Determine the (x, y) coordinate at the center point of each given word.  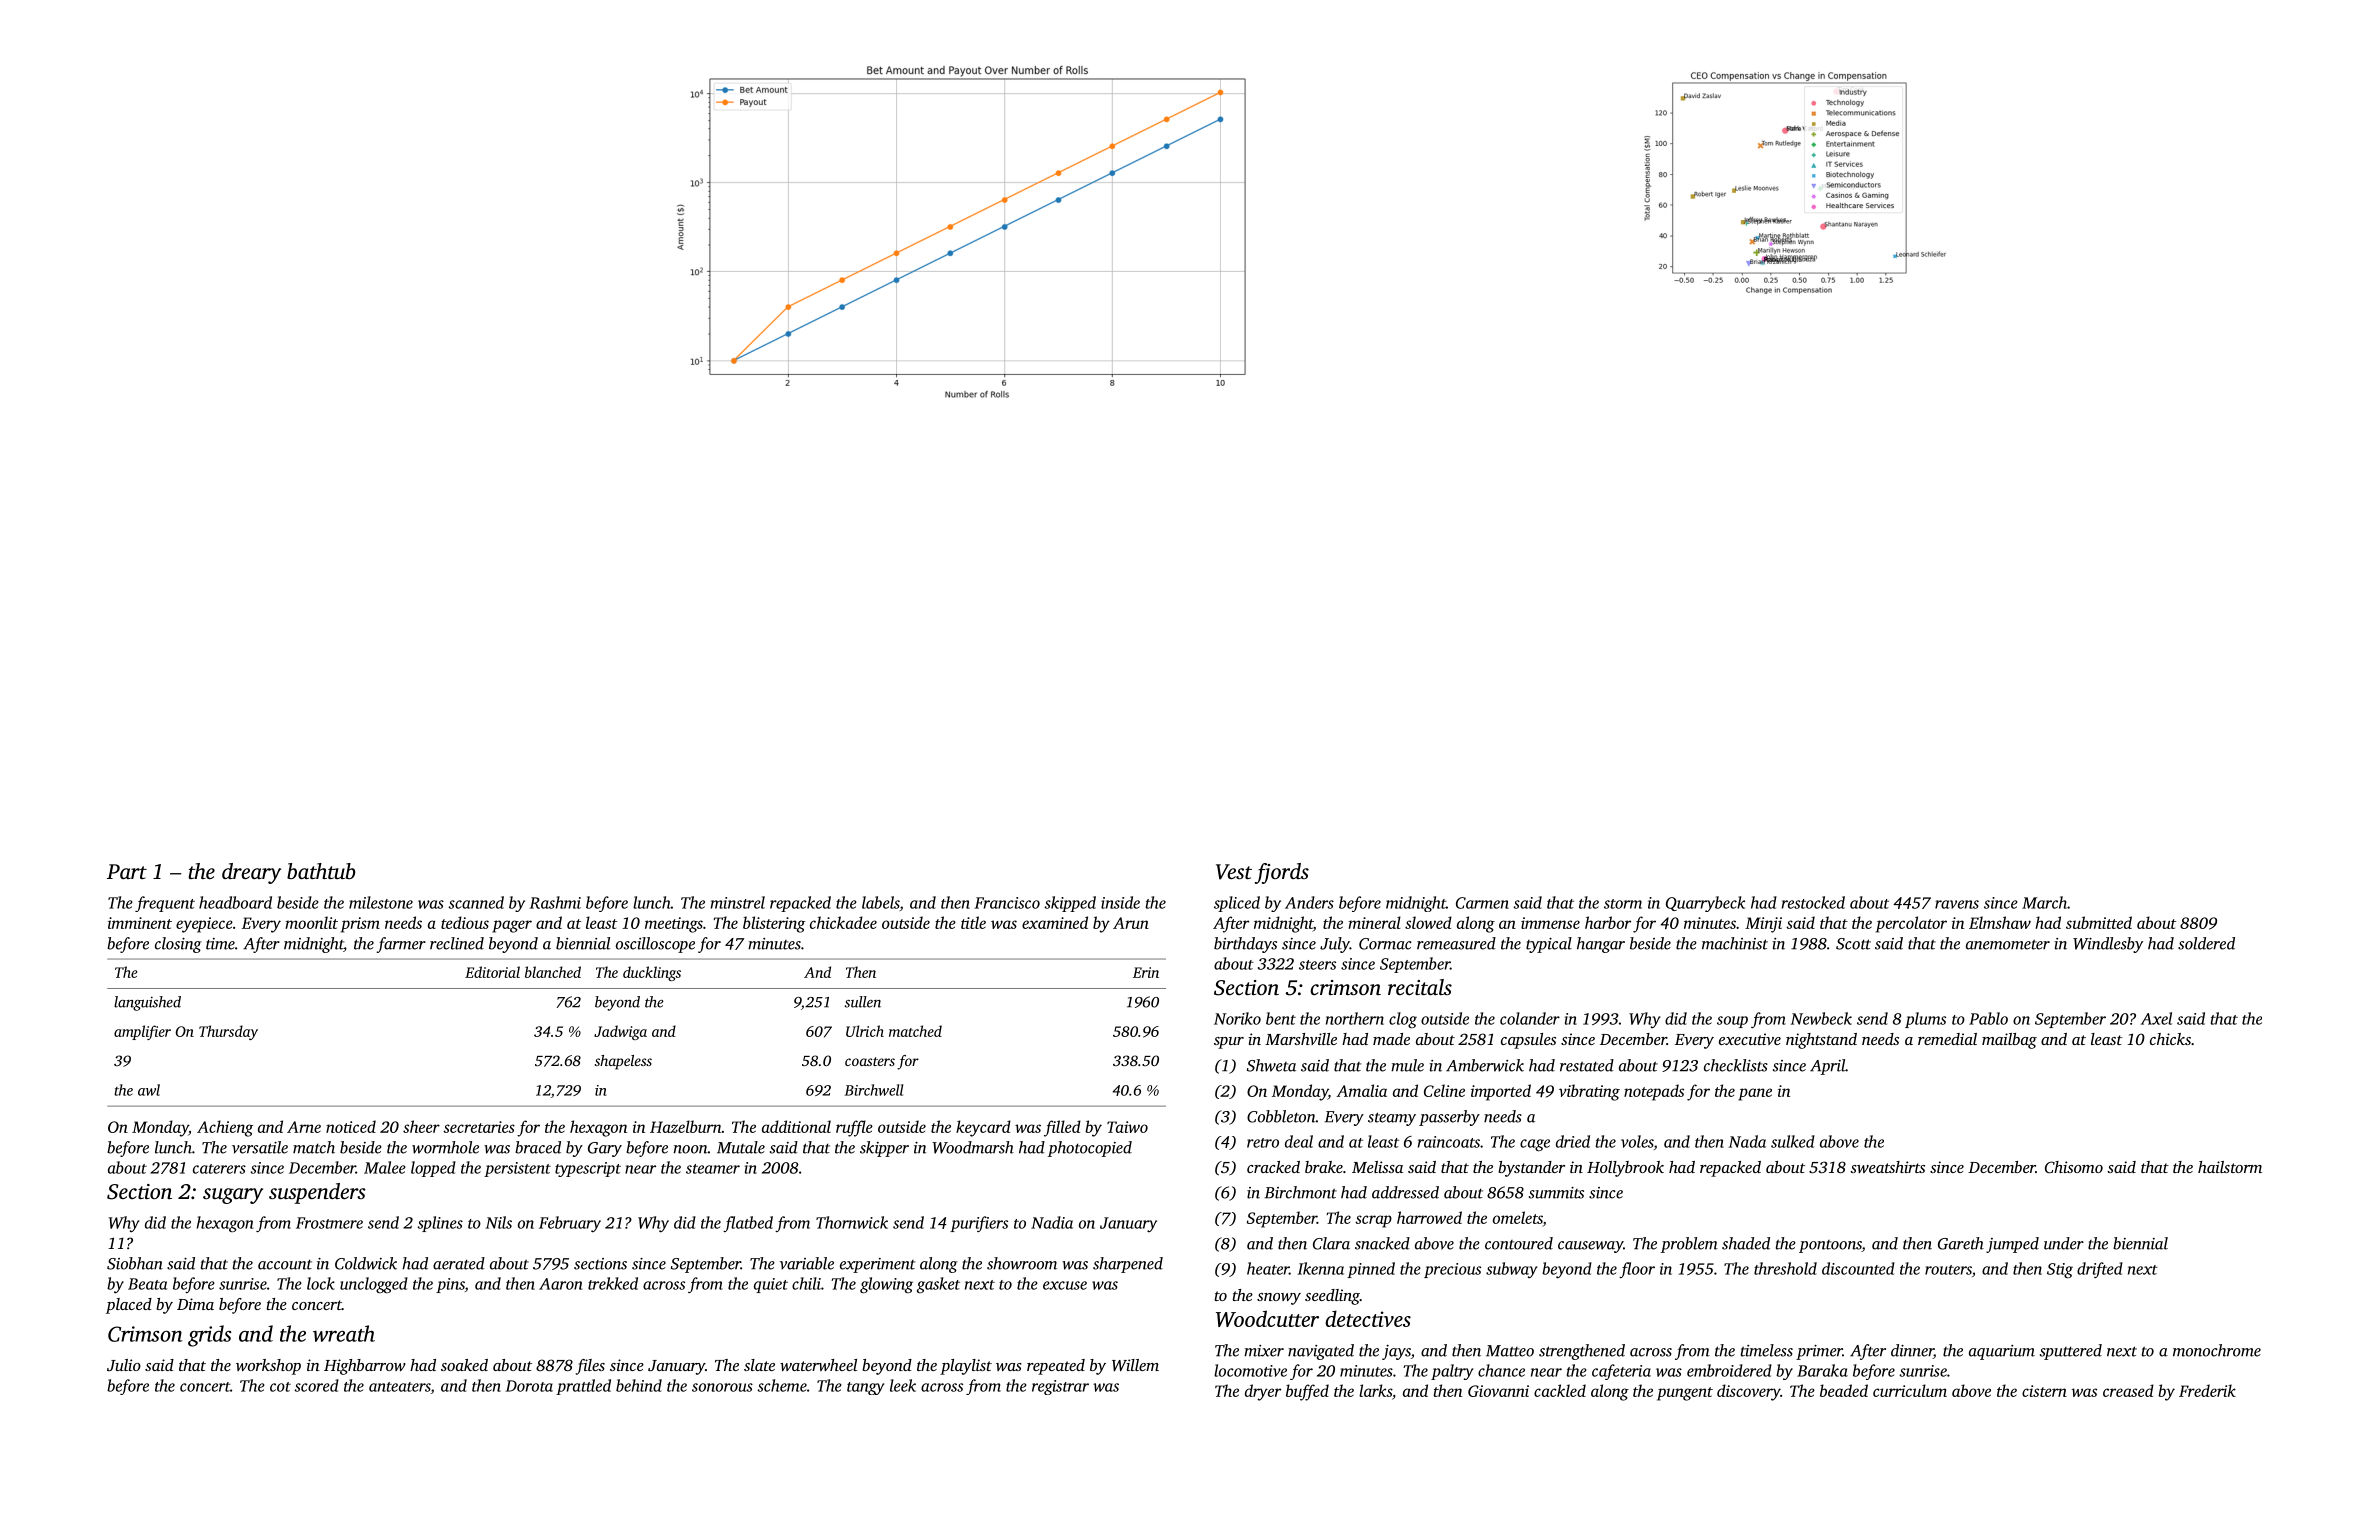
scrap (1373, 1221)
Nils (499, 1222)
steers (1317, 965)
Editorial (492, 972)
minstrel (737, 902)
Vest (1234, 872)
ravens (1957, 904)
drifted (2100, 1270)
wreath (344, 1333)
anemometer (2008, 944)
